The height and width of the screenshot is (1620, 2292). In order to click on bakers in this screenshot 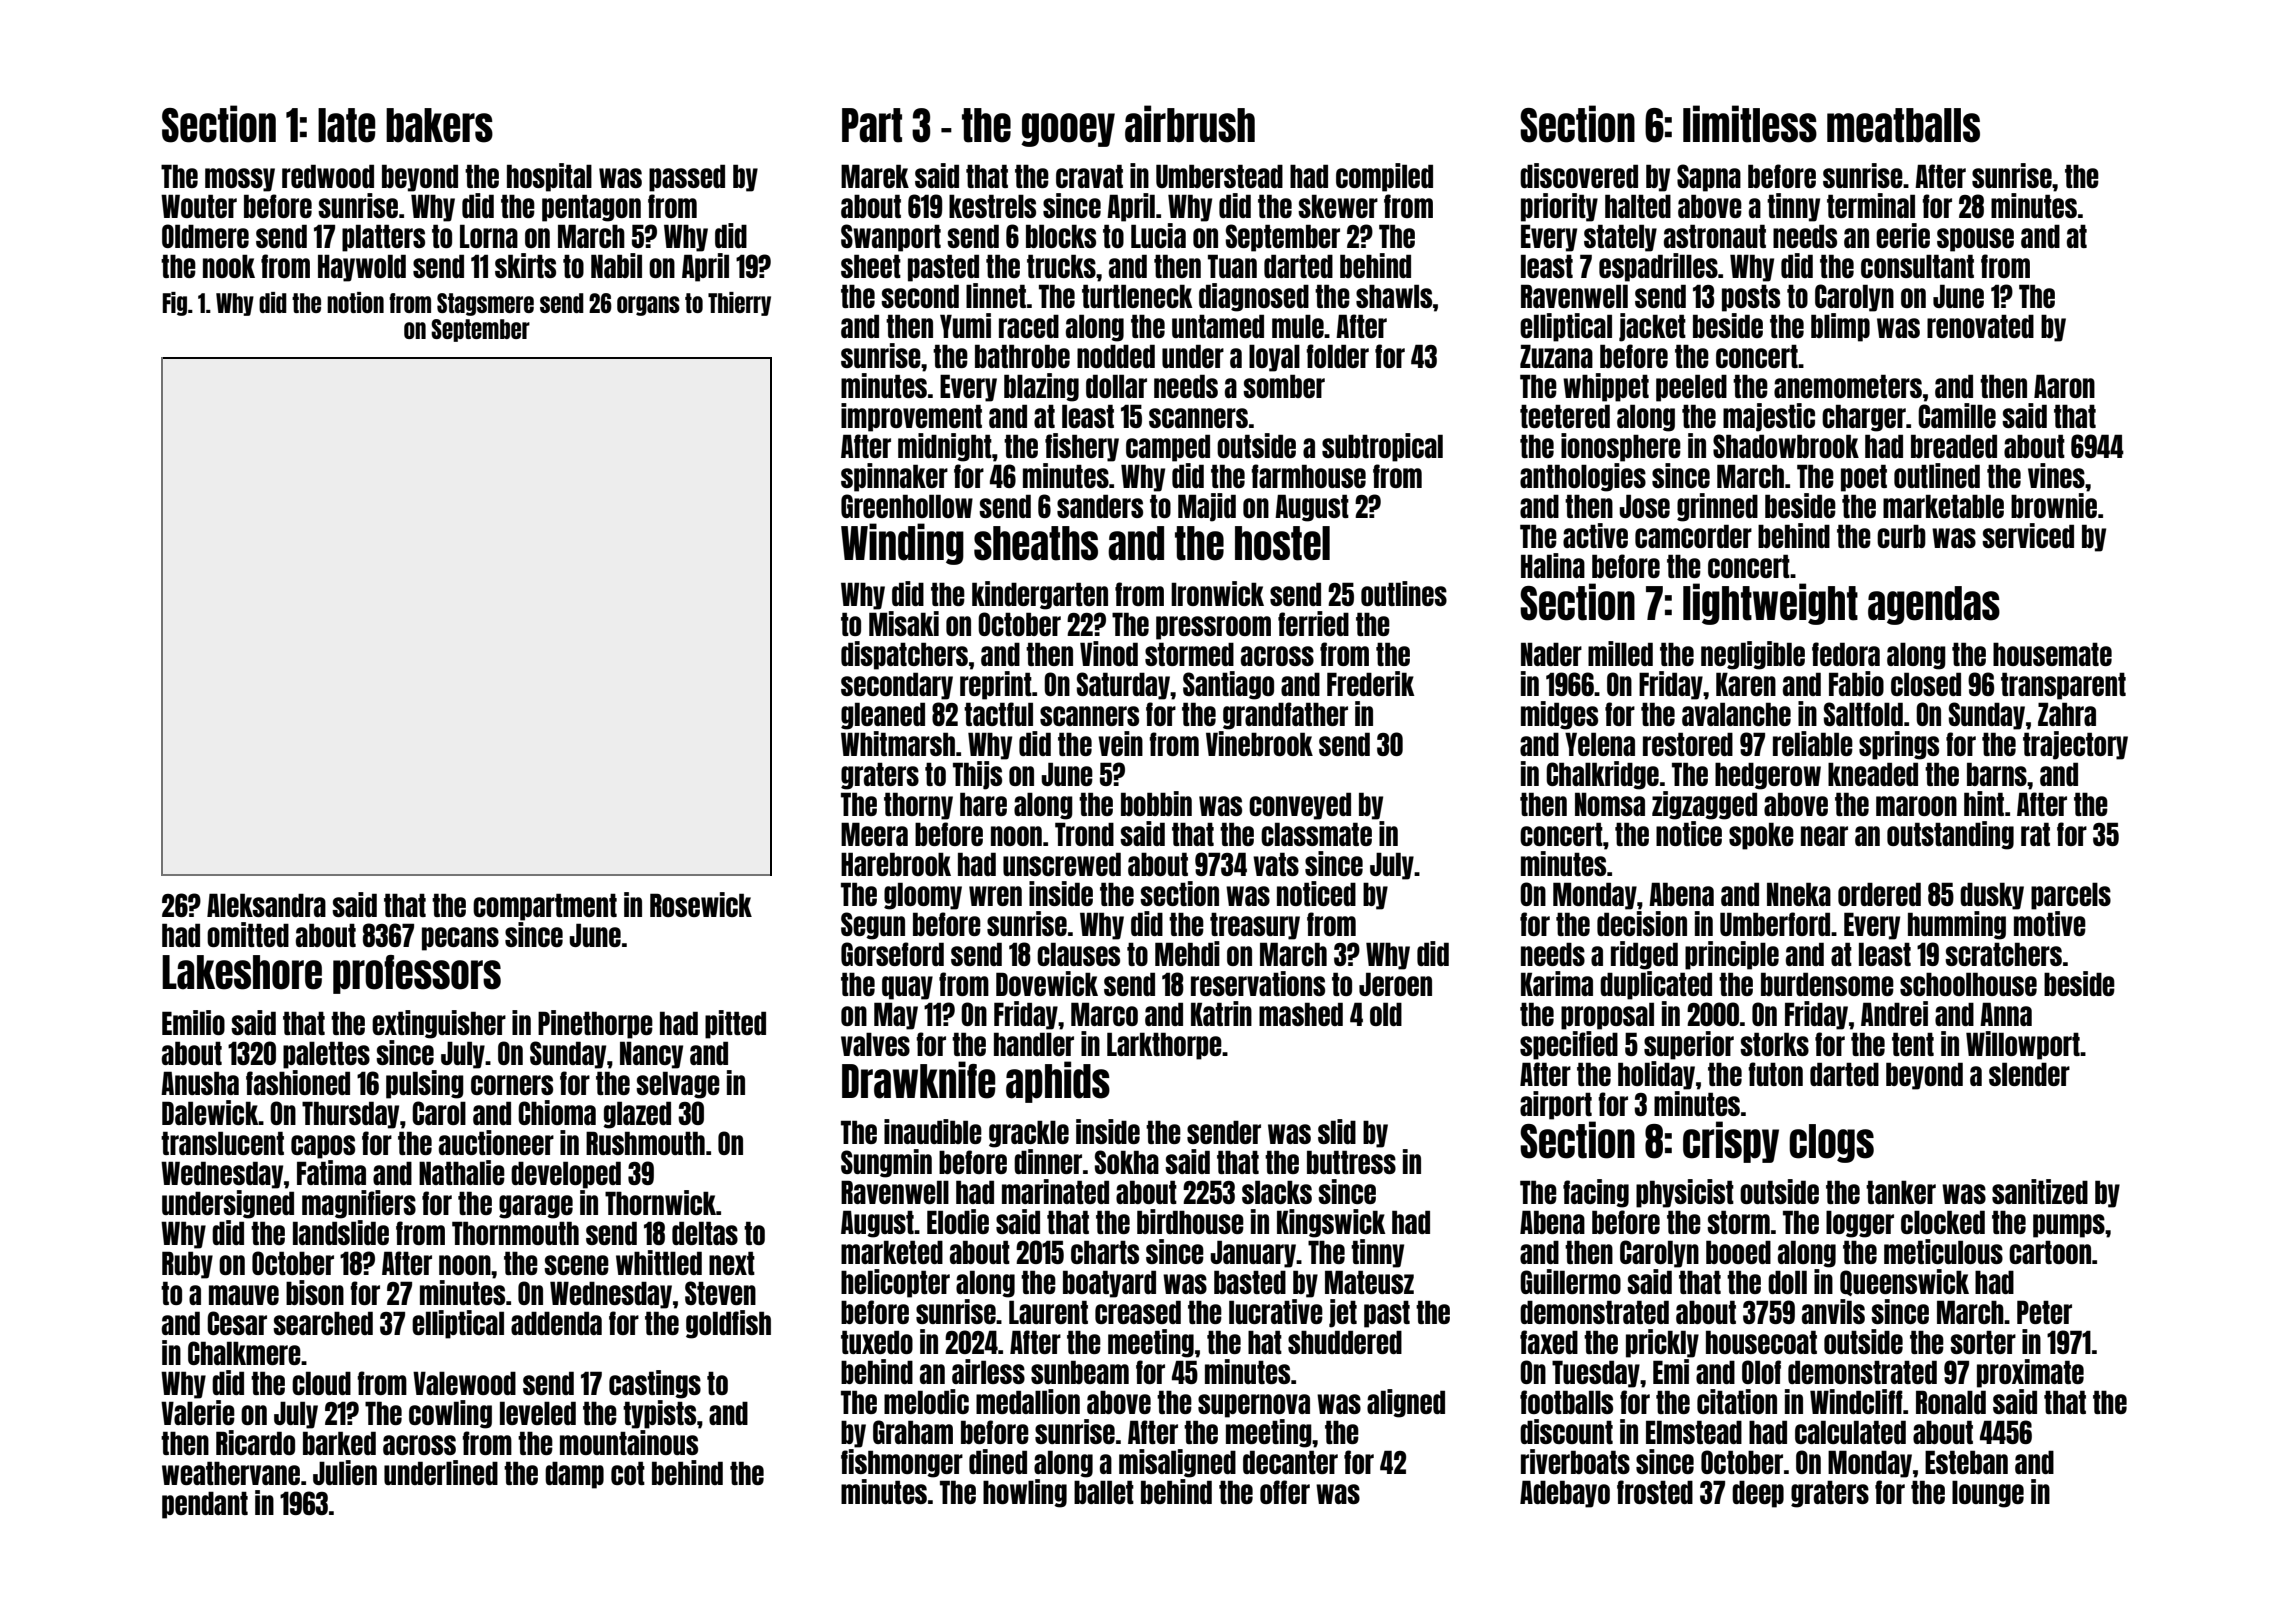, I will do `click(439, 125)`.
